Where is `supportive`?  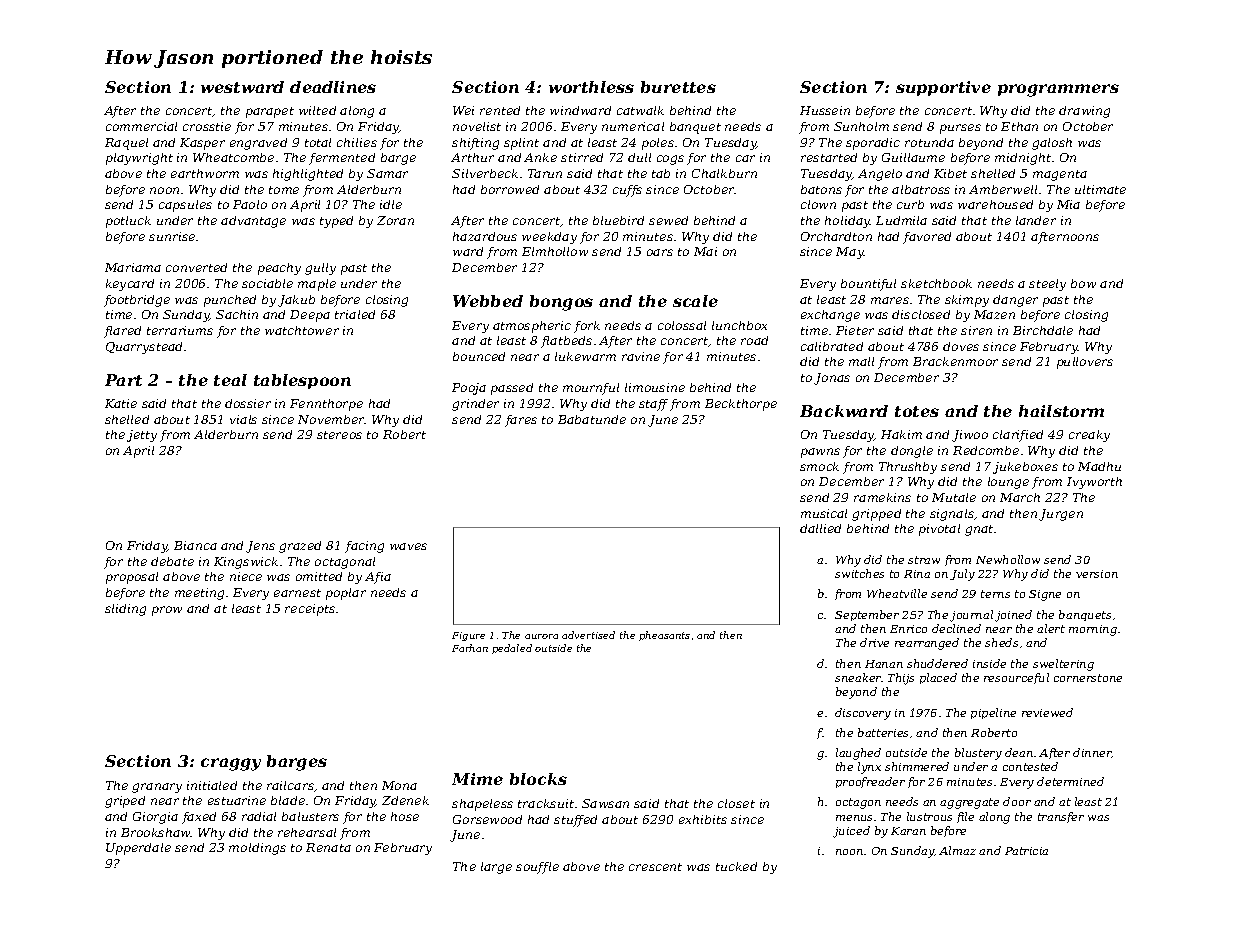 supportive is located at coordinates (943, 88).
